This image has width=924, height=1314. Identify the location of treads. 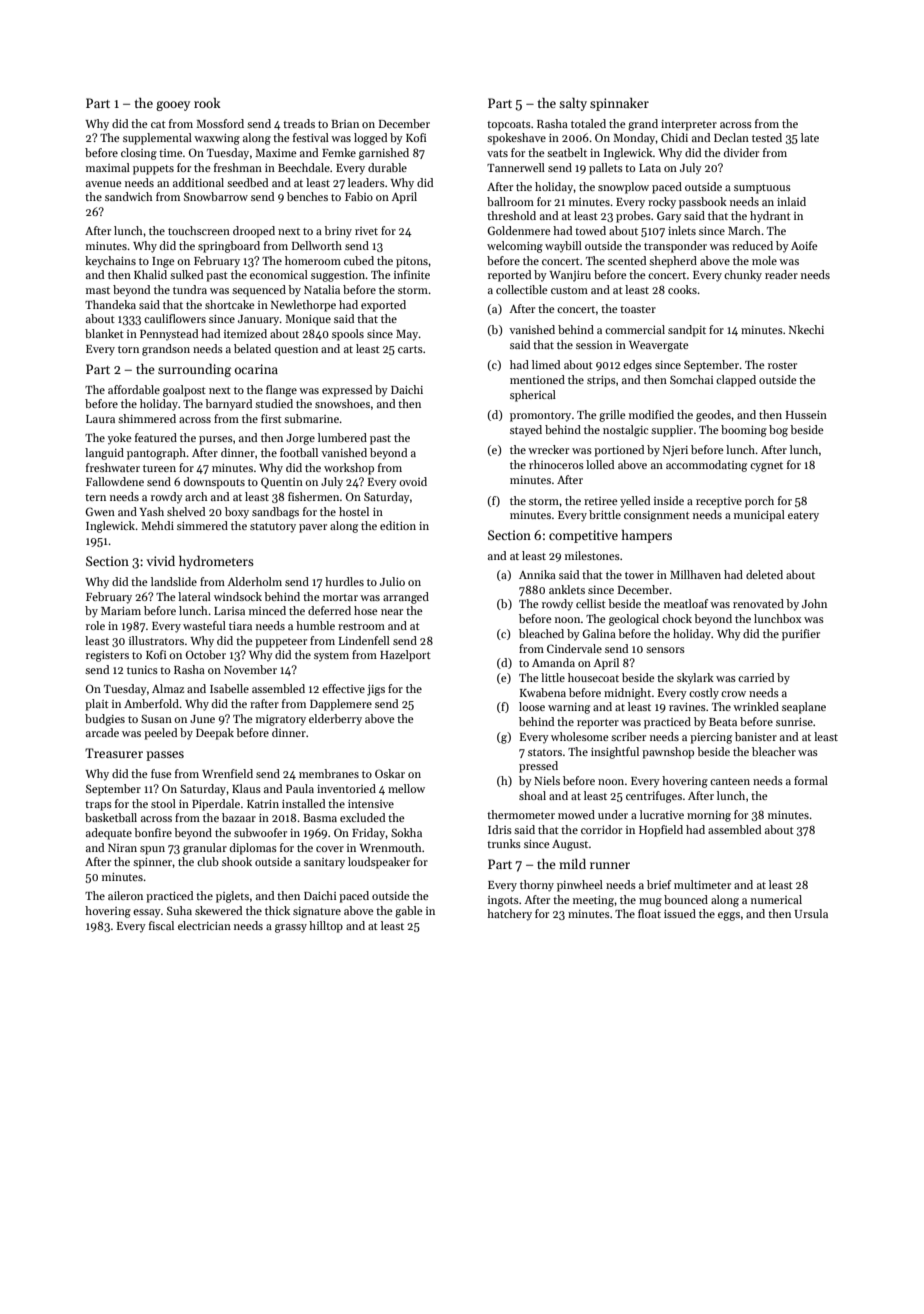
(299, 123).
